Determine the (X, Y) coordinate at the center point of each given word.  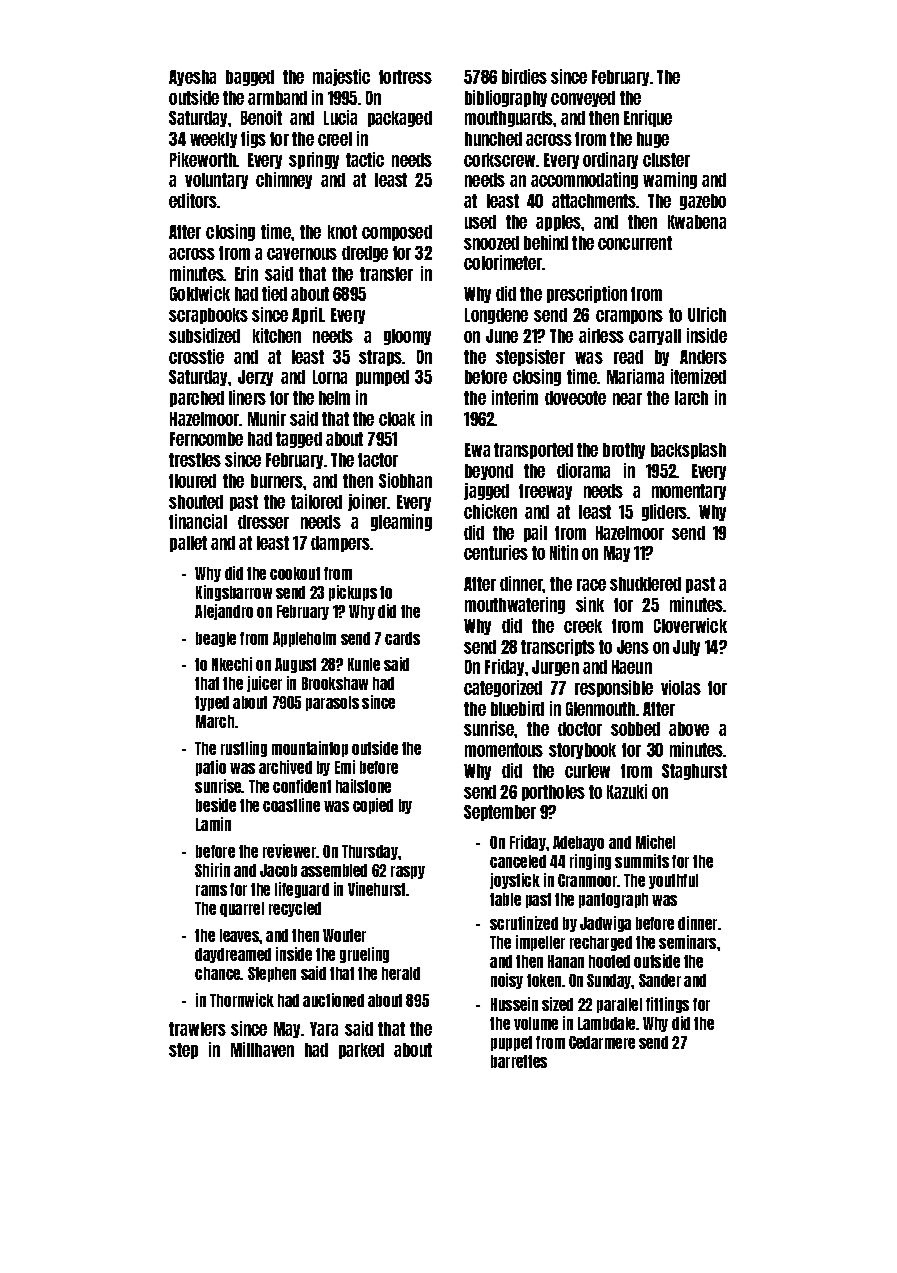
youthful (673, 881)
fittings (667, 1005)
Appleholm (304, 639)
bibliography (506, 98)
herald (401, 973)
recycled (295, 909)
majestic (341, 77)
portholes (553, 793)
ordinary (610, 160)
